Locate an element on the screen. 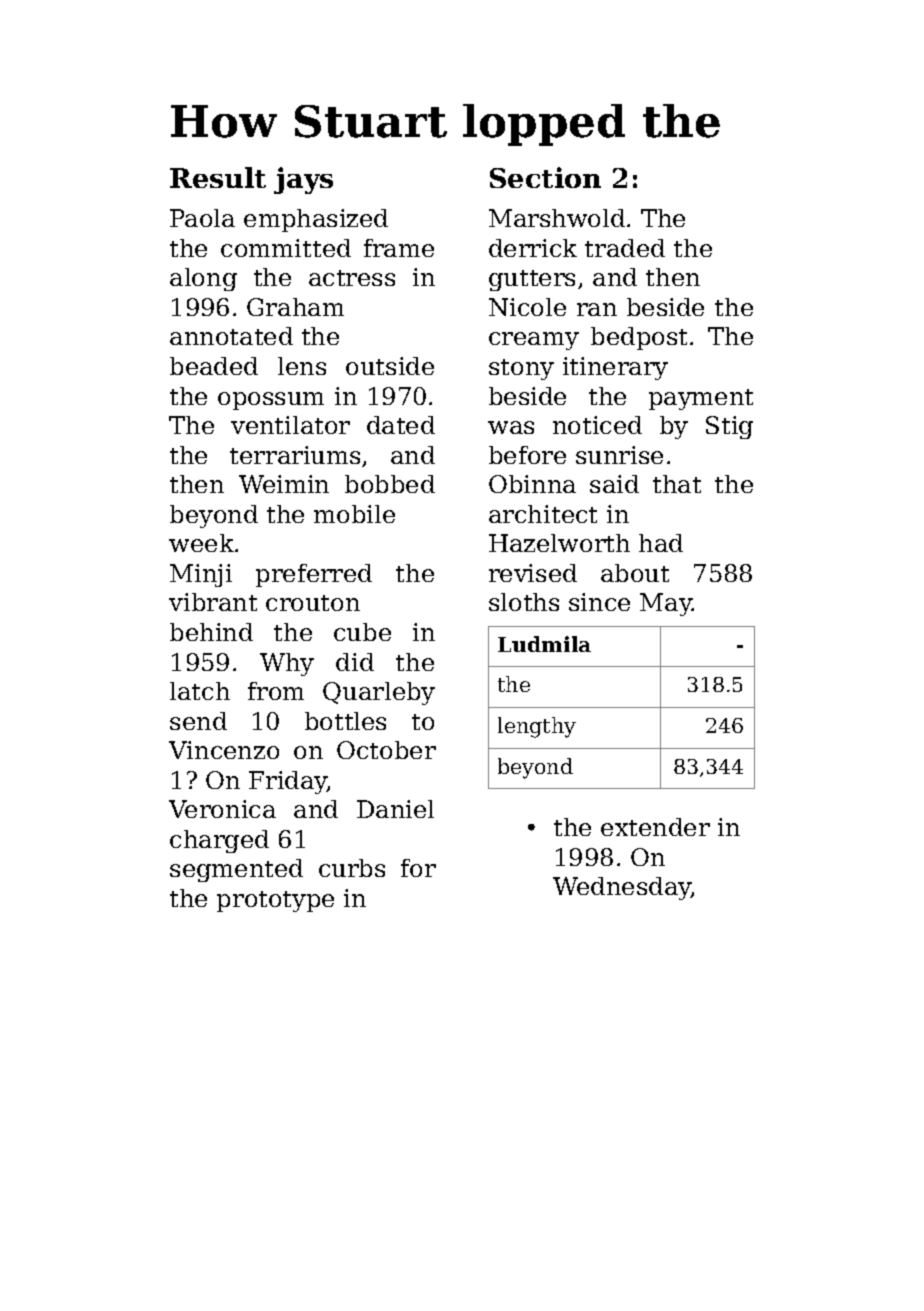 The width and height of the screenshot is (924, 1311). frame is located at coordinates (399, 248).
